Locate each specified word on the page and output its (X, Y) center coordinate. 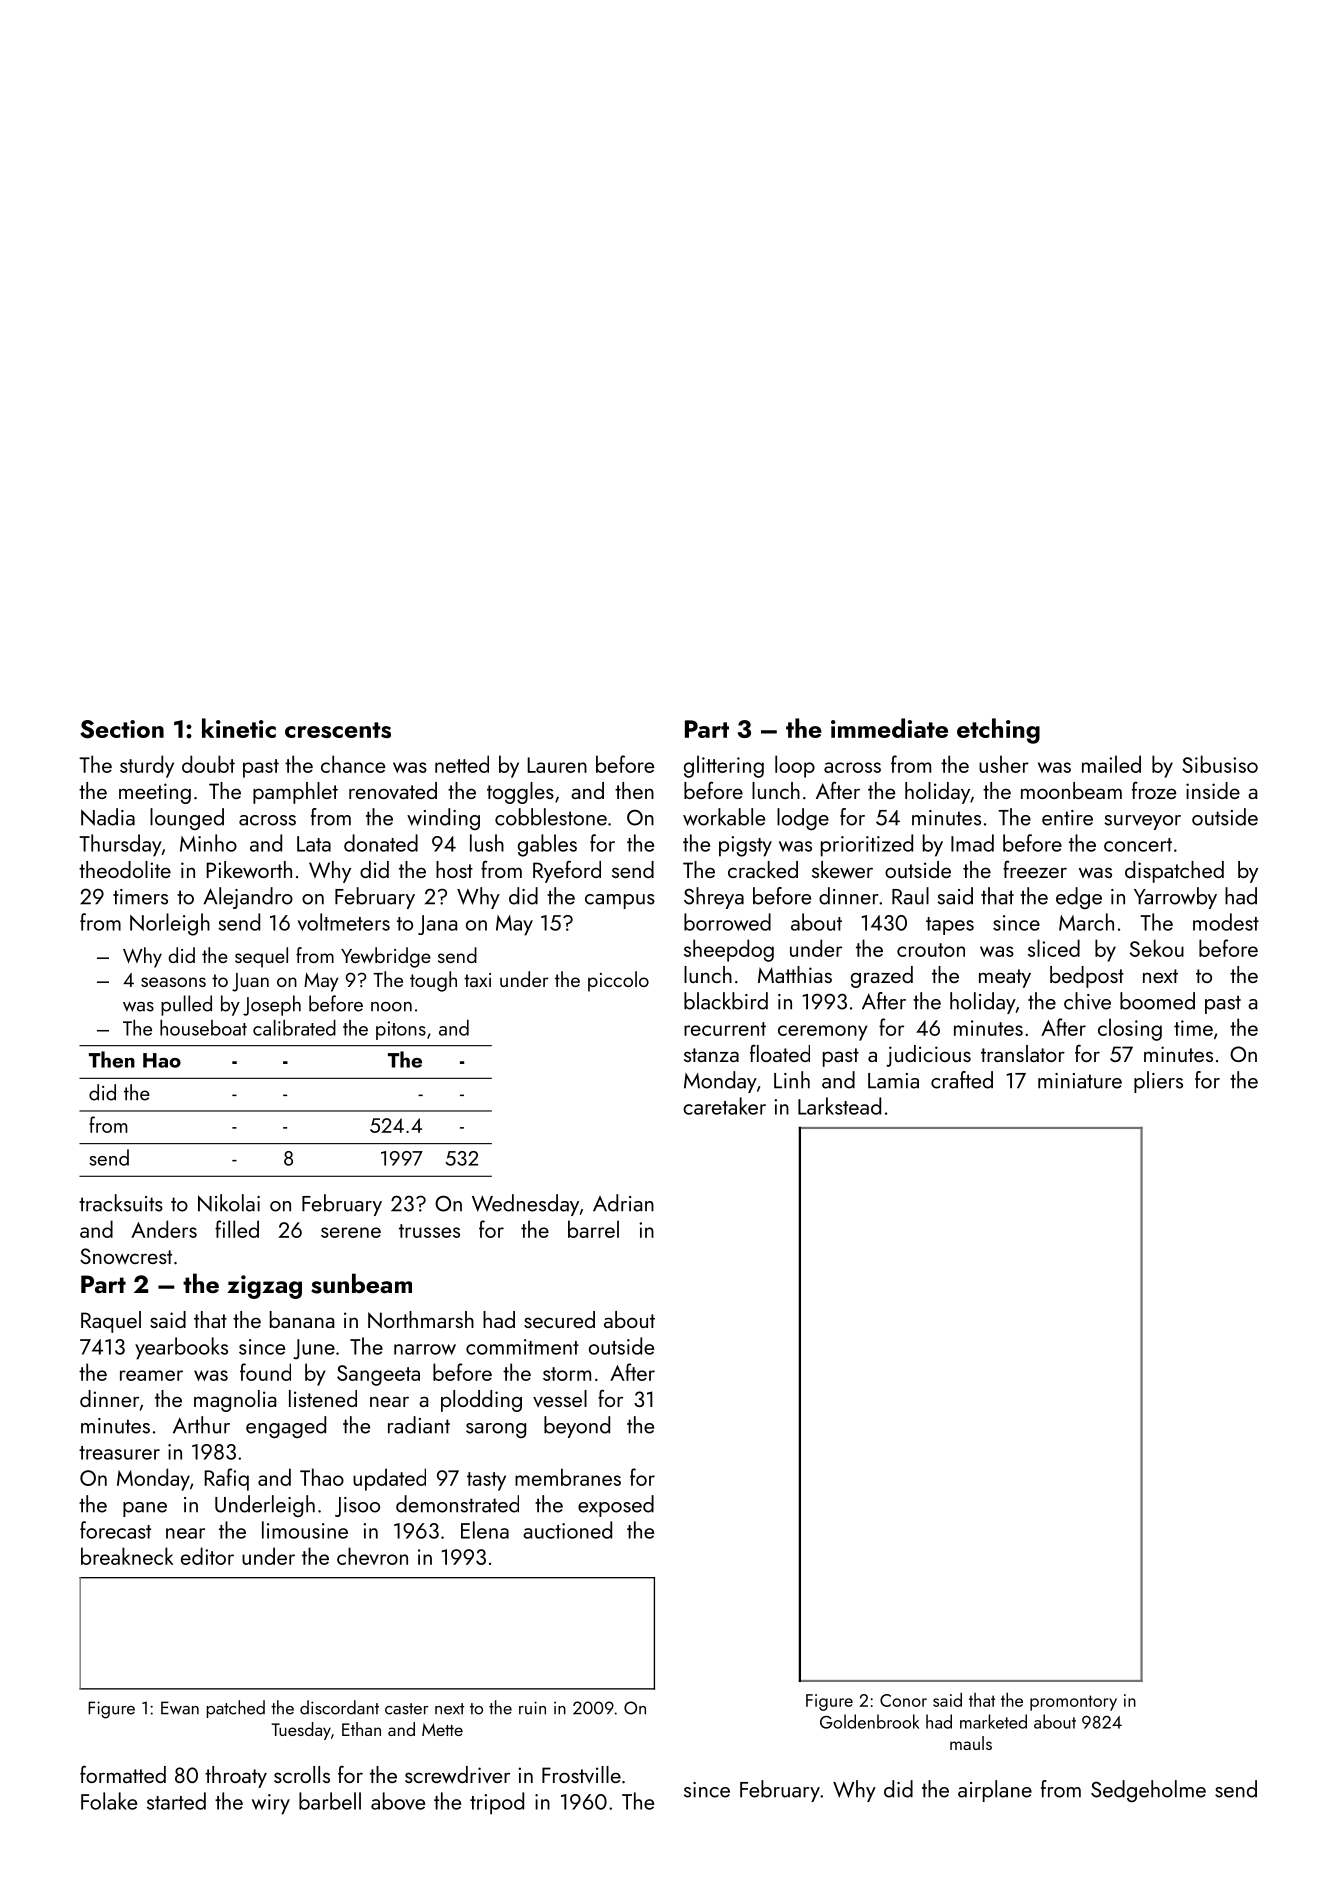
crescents (338, 730)
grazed (882, 977)
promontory (1073, 1703)
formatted (123, 1774)
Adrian (623, 1203)
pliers (1158, 1082)
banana (302, 1319)
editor (207, 1556)
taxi (477, 980)
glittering (724, 766)
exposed (616, 1506)
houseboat (203, 1028)
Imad (972, 843)
